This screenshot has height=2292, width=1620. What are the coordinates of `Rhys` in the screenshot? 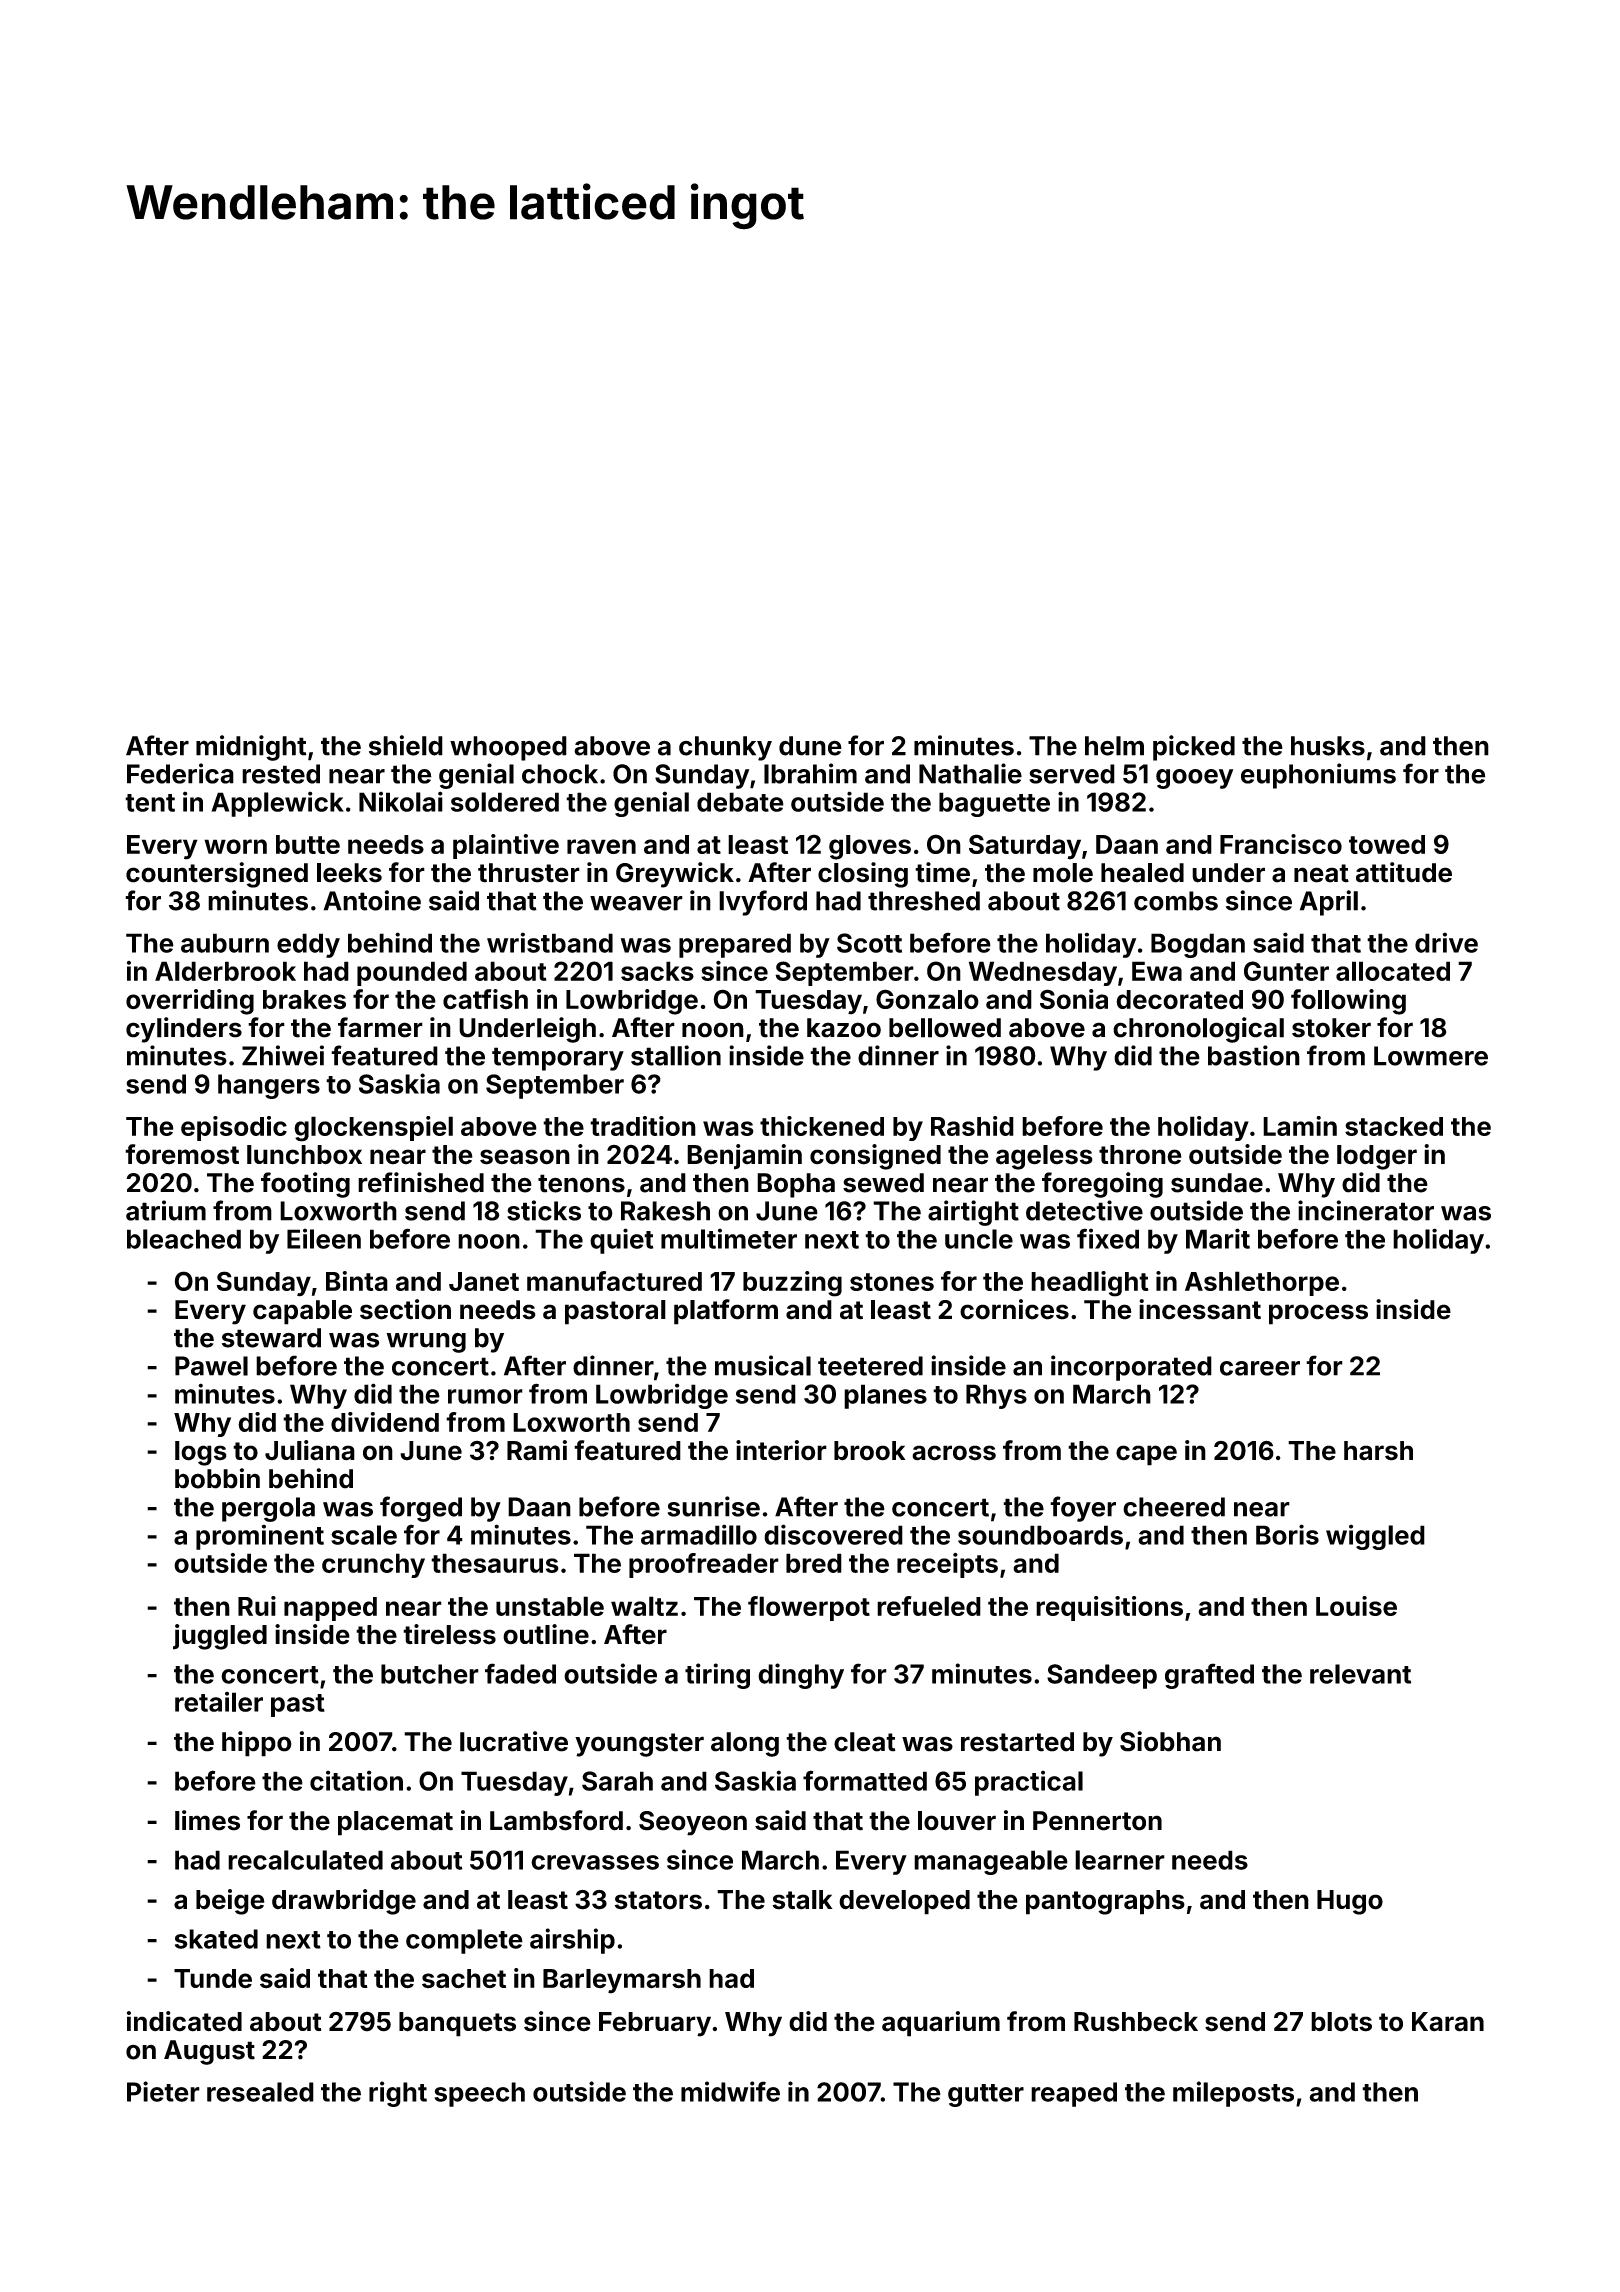 It's located at (996, 1396).
